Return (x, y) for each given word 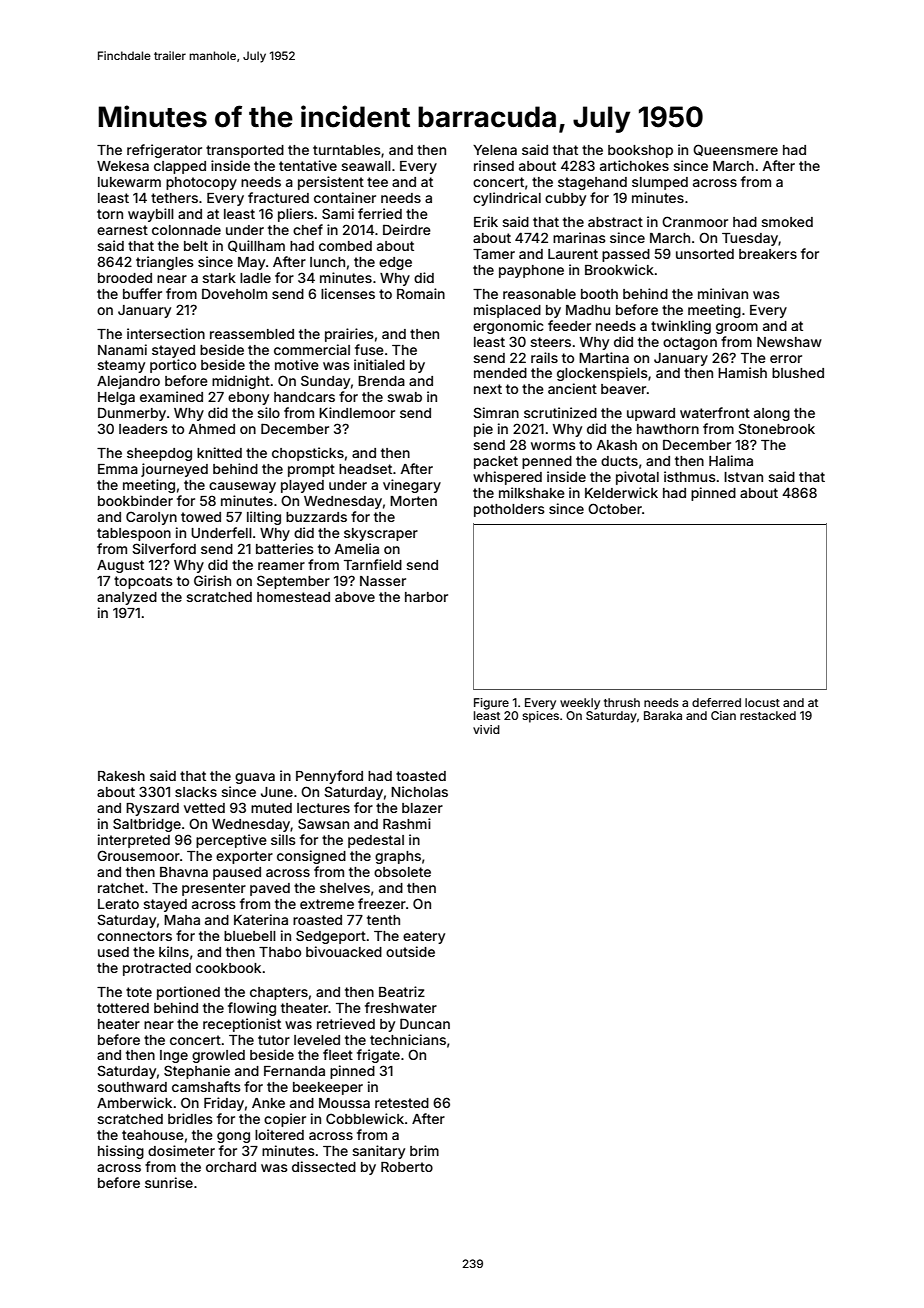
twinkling (681, 327)
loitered (279, 1134)
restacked (768, 715)
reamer (281, 566)
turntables (347, 150)
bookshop (640, 151)
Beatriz (402, 991)
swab (404, 397)
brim (424, 1150)
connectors (134, 936)
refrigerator (164, 151)
